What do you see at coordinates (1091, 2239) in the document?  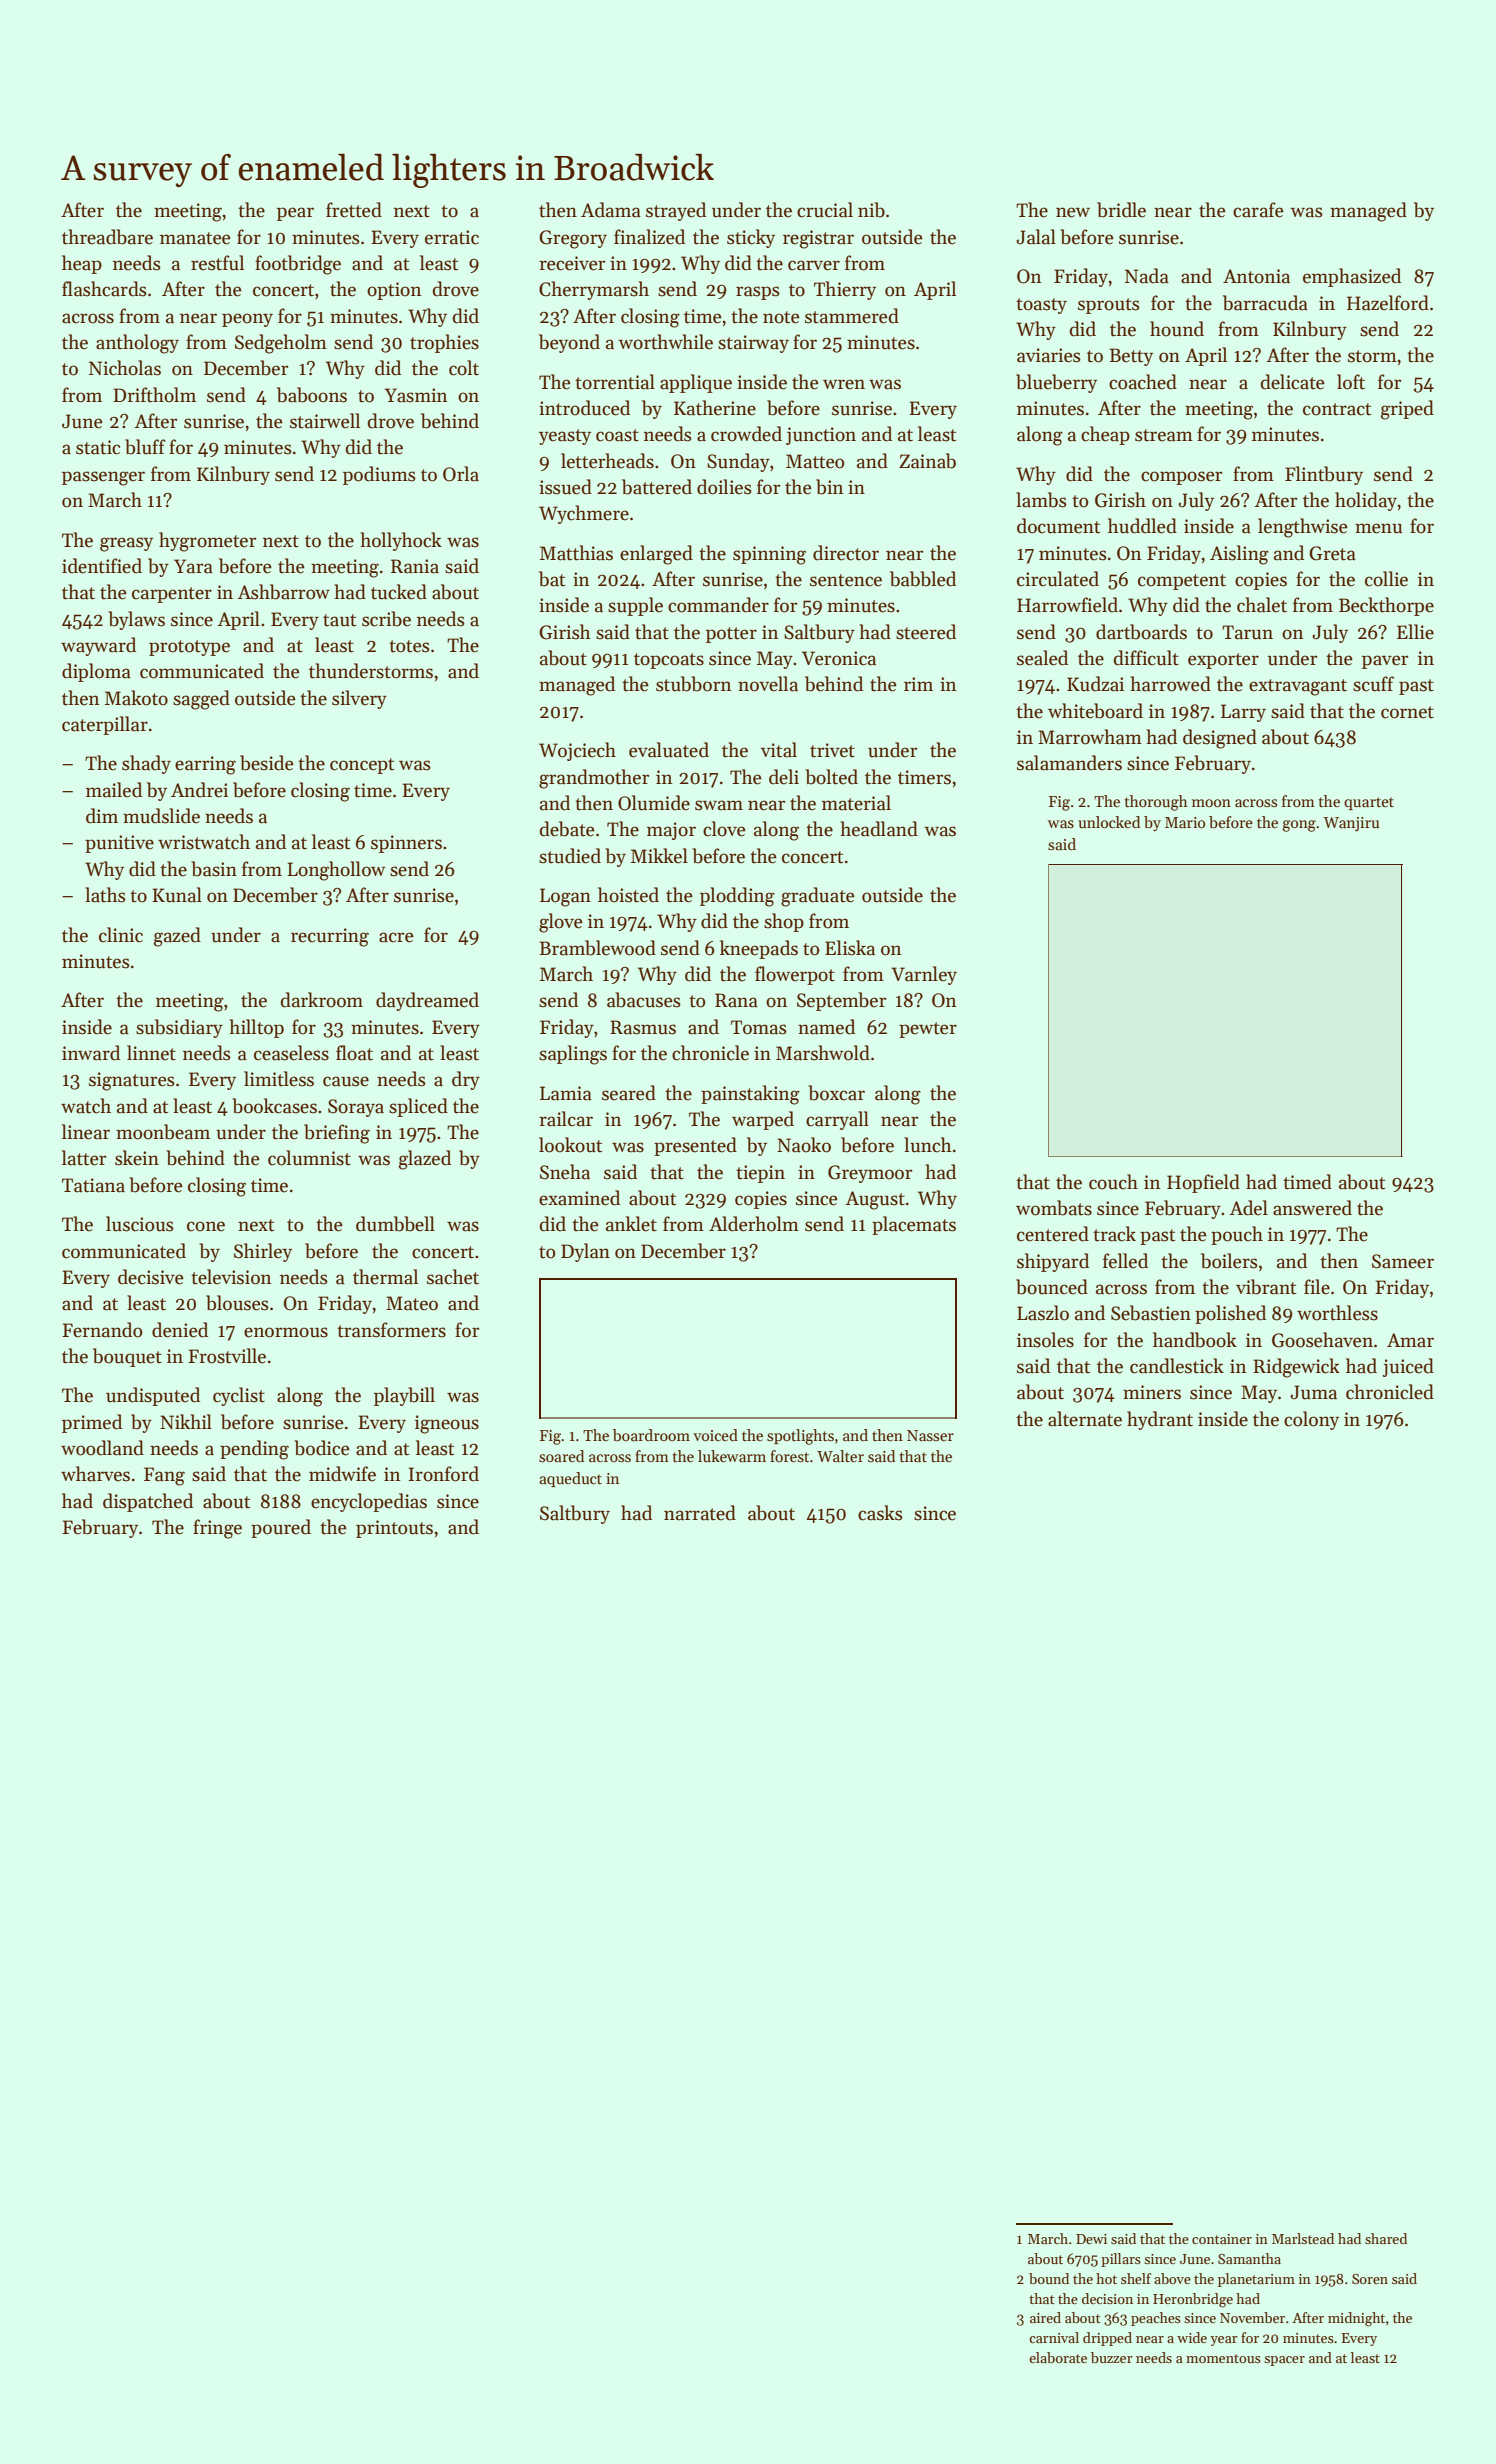 I see `Dewi` at bounding box center [1091, 2239].
